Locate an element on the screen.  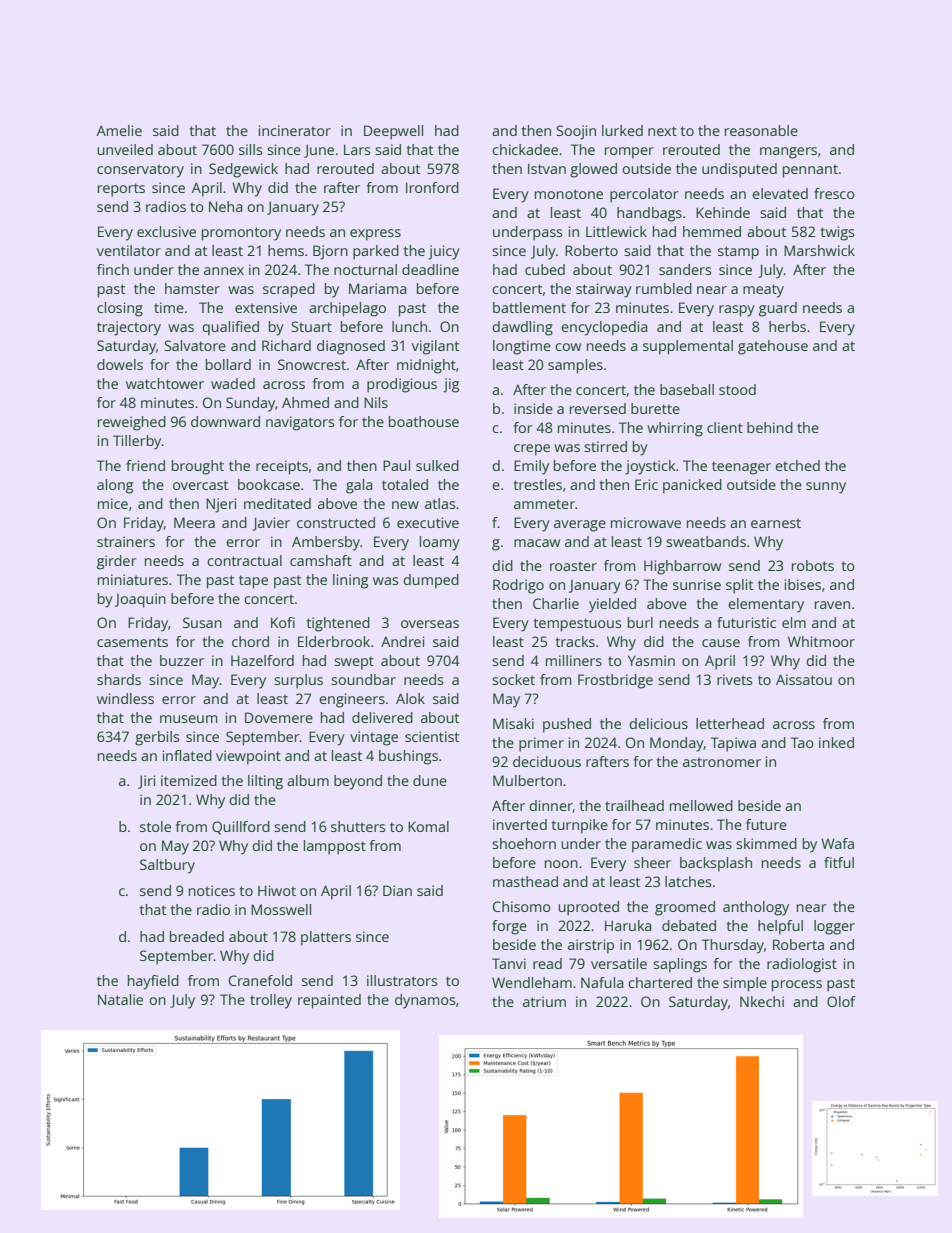
cubed is located at coordinates (545, 269).
